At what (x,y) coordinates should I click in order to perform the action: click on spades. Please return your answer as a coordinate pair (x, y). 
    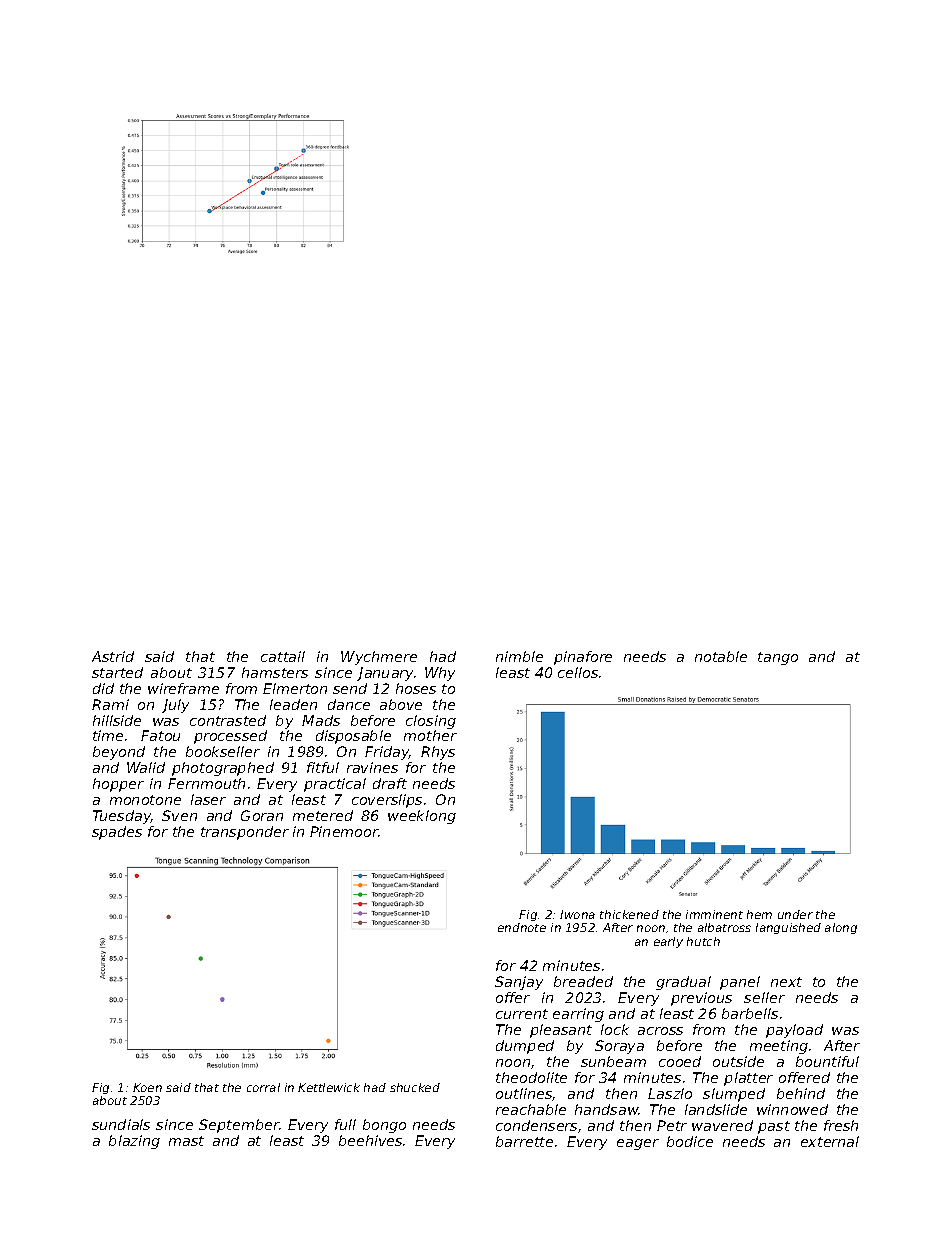
    Looking at the image, I should click on (117, 833).
